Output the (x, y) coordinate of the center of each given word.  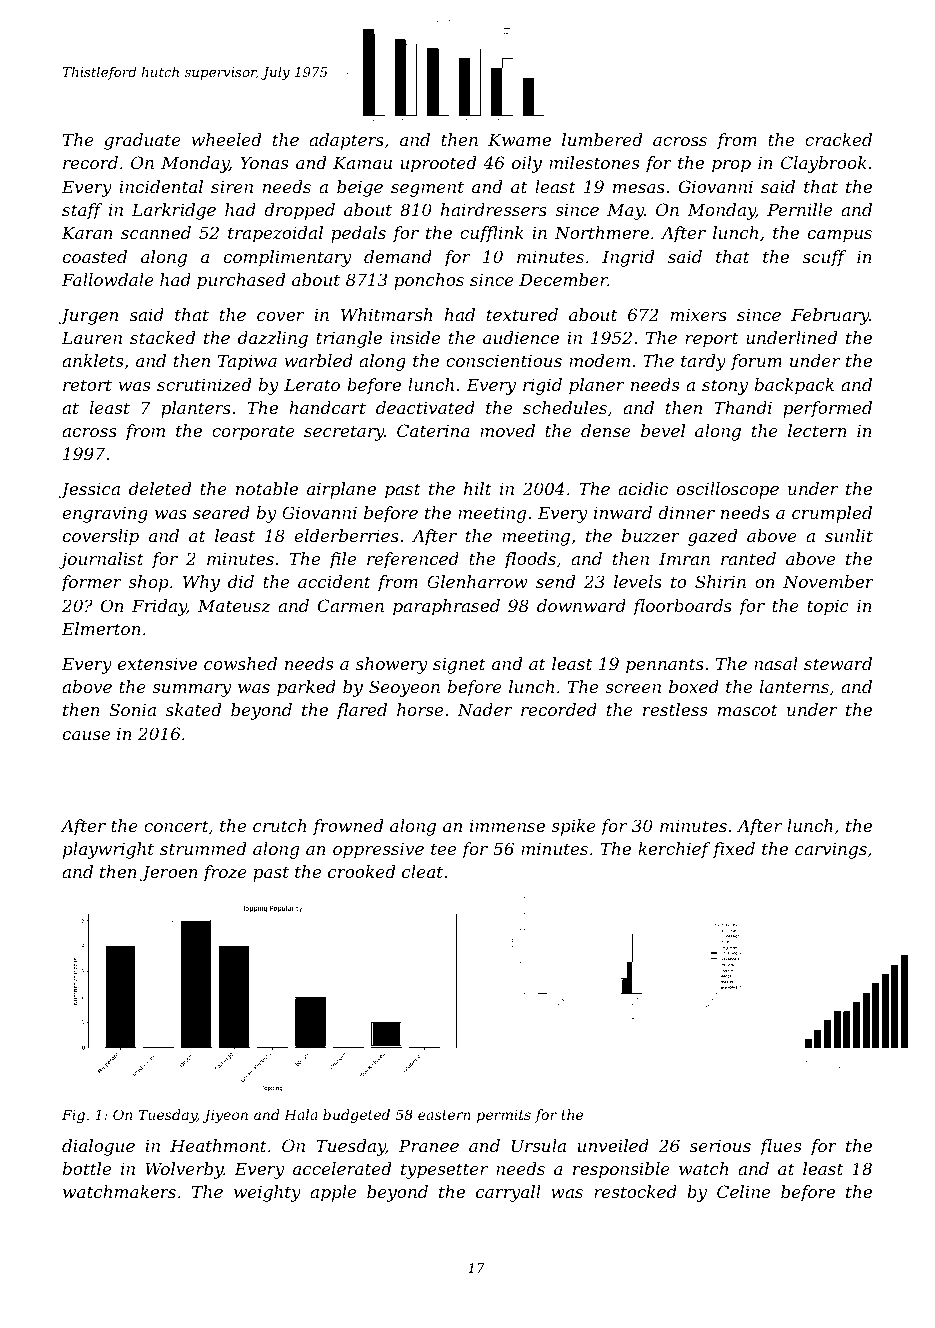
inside (415, 337)
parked (306, 688)
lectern (817, 430)
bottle (87, 1168)
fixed (734, 850)
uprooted (438, 164)
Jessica (89, 490)
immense (507, 825)
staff (82, 211)
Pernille (799, 209)
